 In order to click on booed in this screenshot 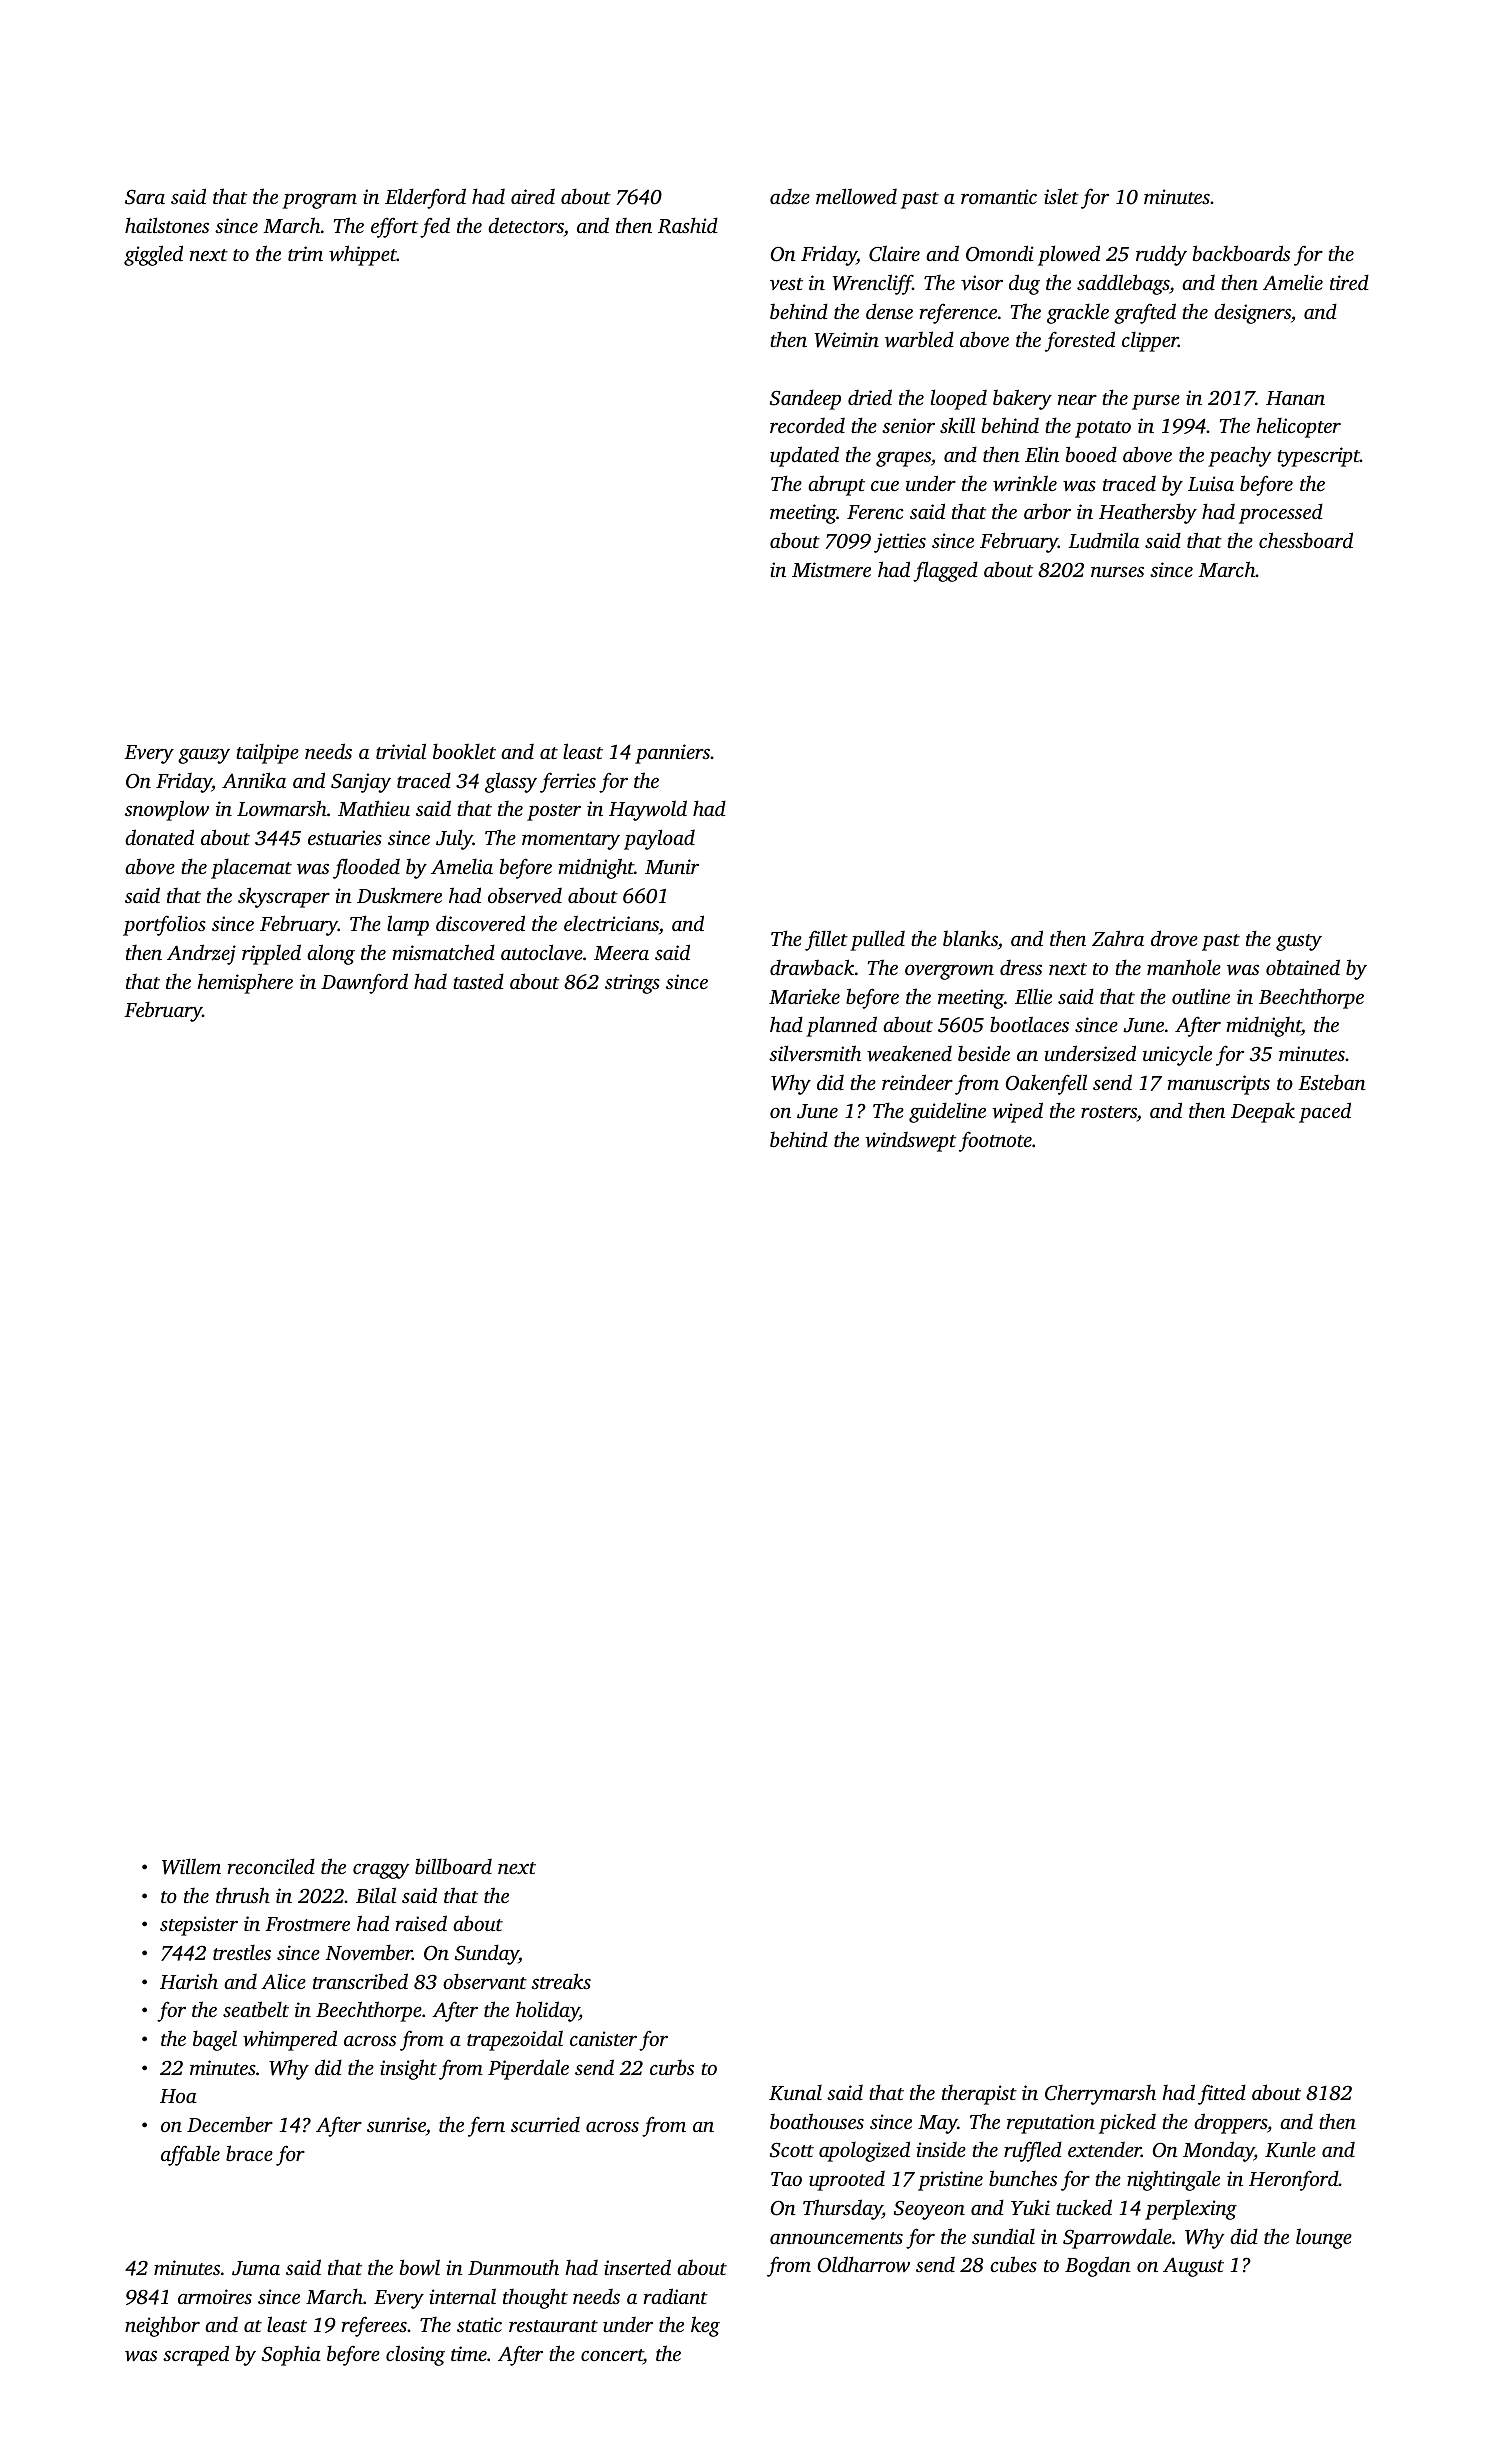, I will do `click(1091, 454)`.
